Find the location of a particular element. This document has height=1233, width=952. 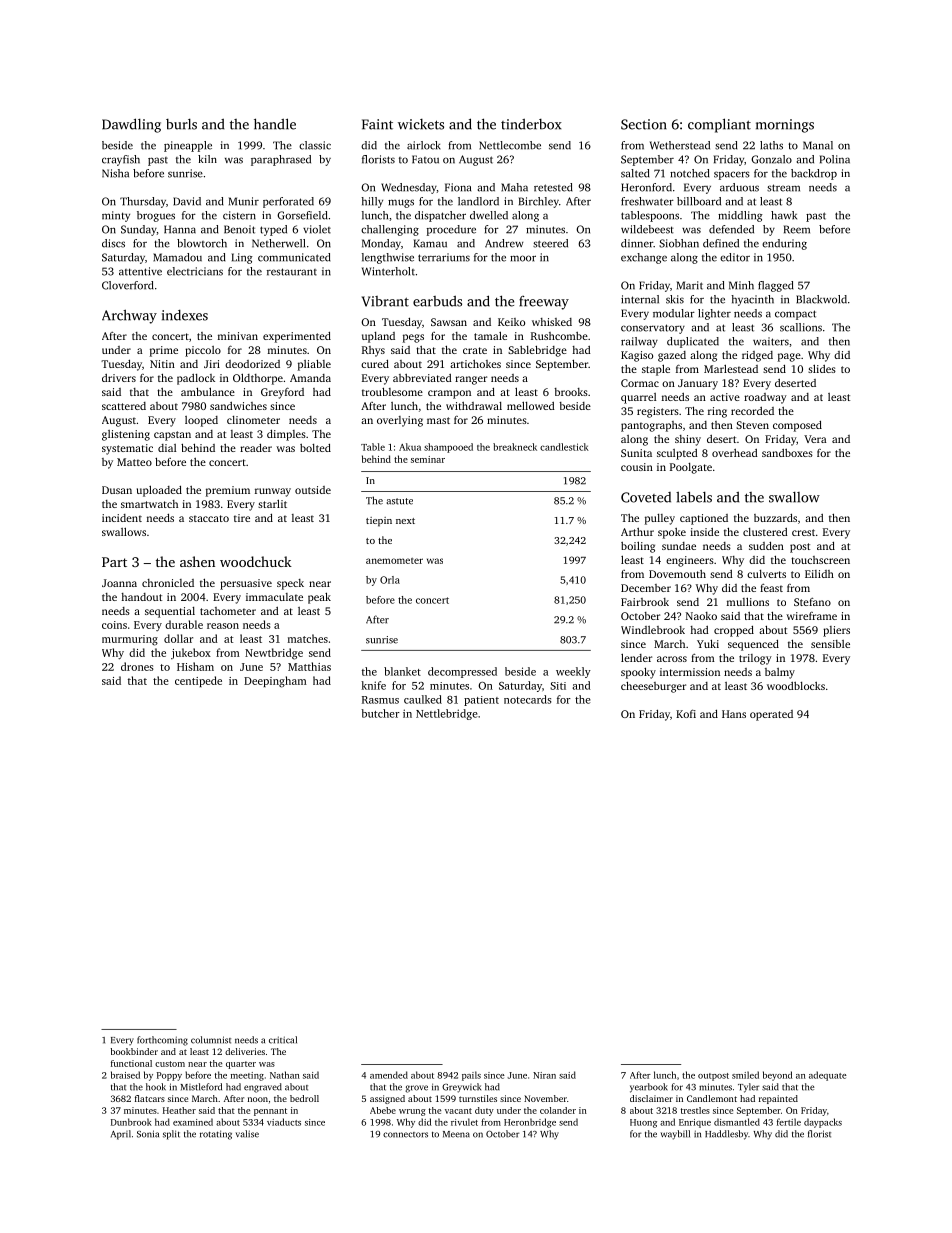

uploaded is located at coordinates (159, 491).
